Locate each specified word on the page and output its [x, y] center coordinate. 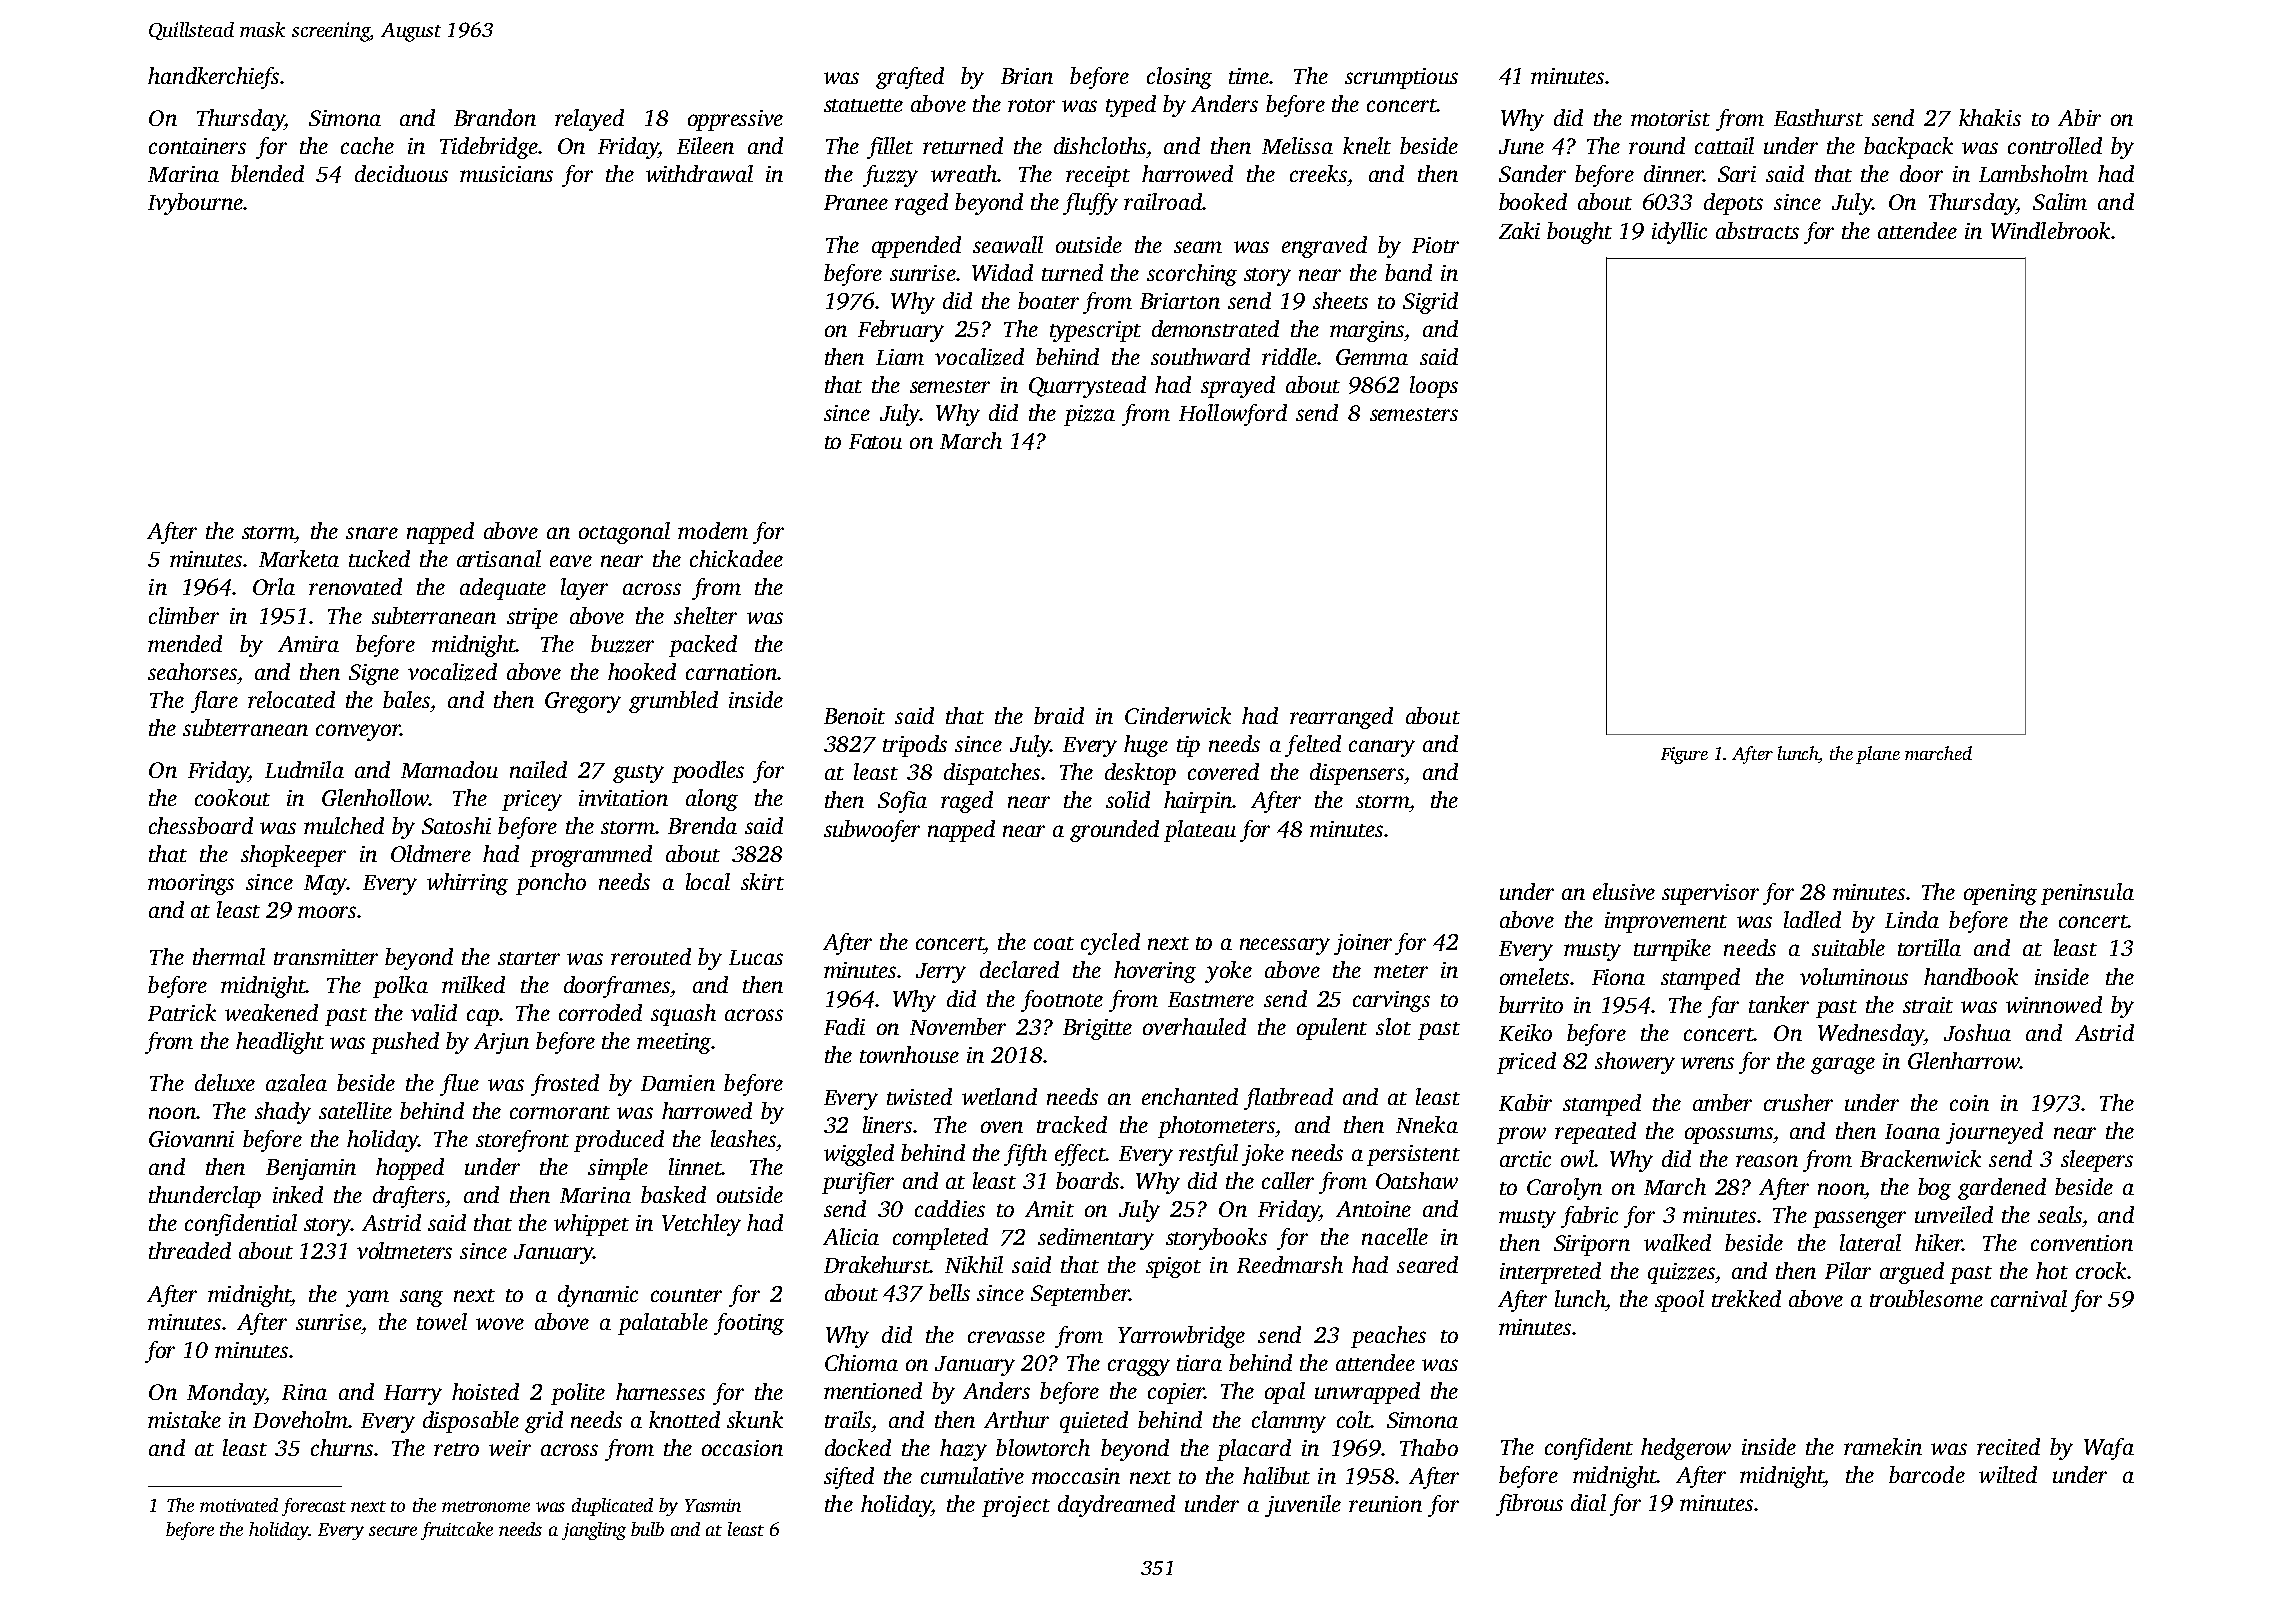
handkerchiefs [213, 78]
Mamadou [449, 769]
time [1249, 76]
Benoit [854, 716]
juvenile [1303, 1506]
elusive [1624, 891]
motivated [239, 1505]
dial [1588, 1502]
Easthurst [1818, 117]
